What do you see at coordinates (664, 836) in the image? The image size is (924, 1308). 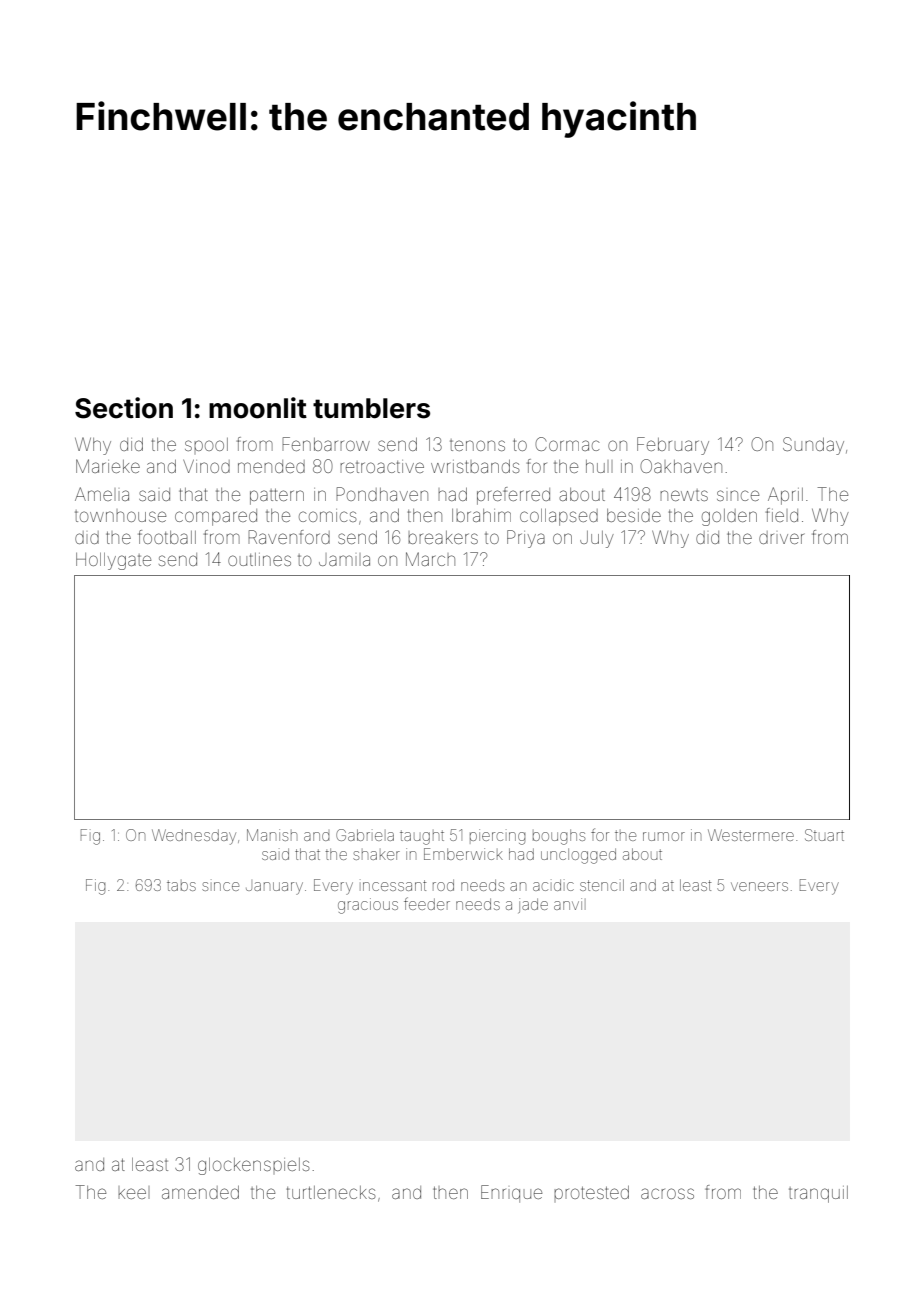 I see `rumor` at bounding box center [664, 836].
